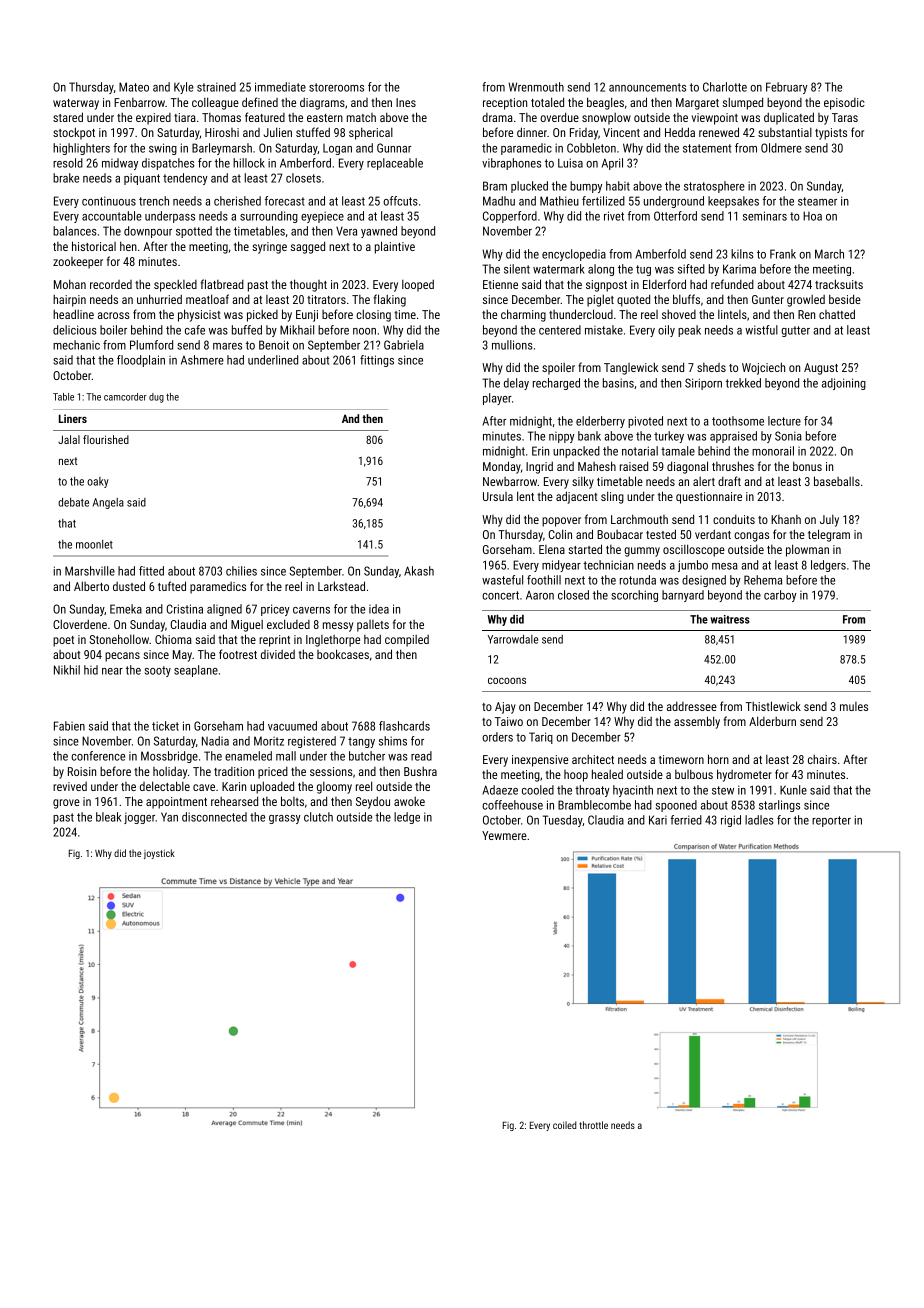  Describe the element at coordinates (751, 537) in the screenshot. I see `congas` at that location.
